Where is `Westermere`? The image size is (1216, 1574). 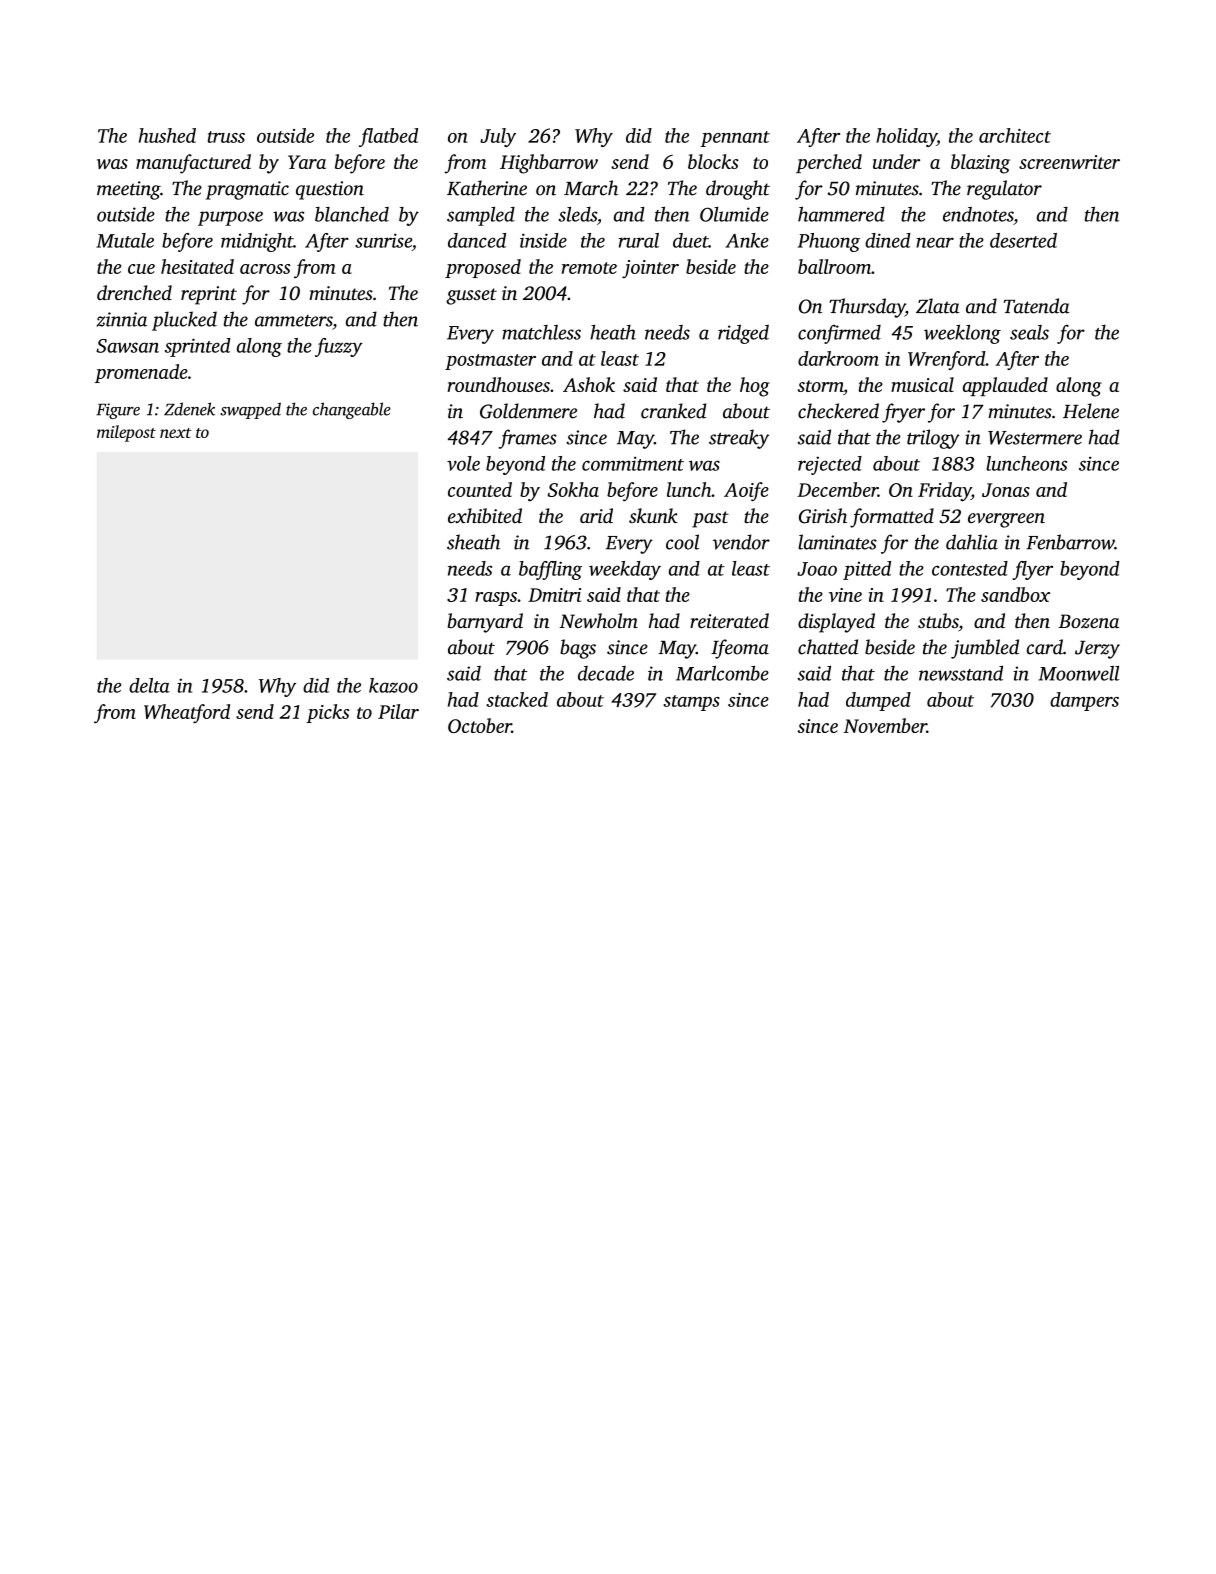
Westermere is located at coordinates (1035, 438).
